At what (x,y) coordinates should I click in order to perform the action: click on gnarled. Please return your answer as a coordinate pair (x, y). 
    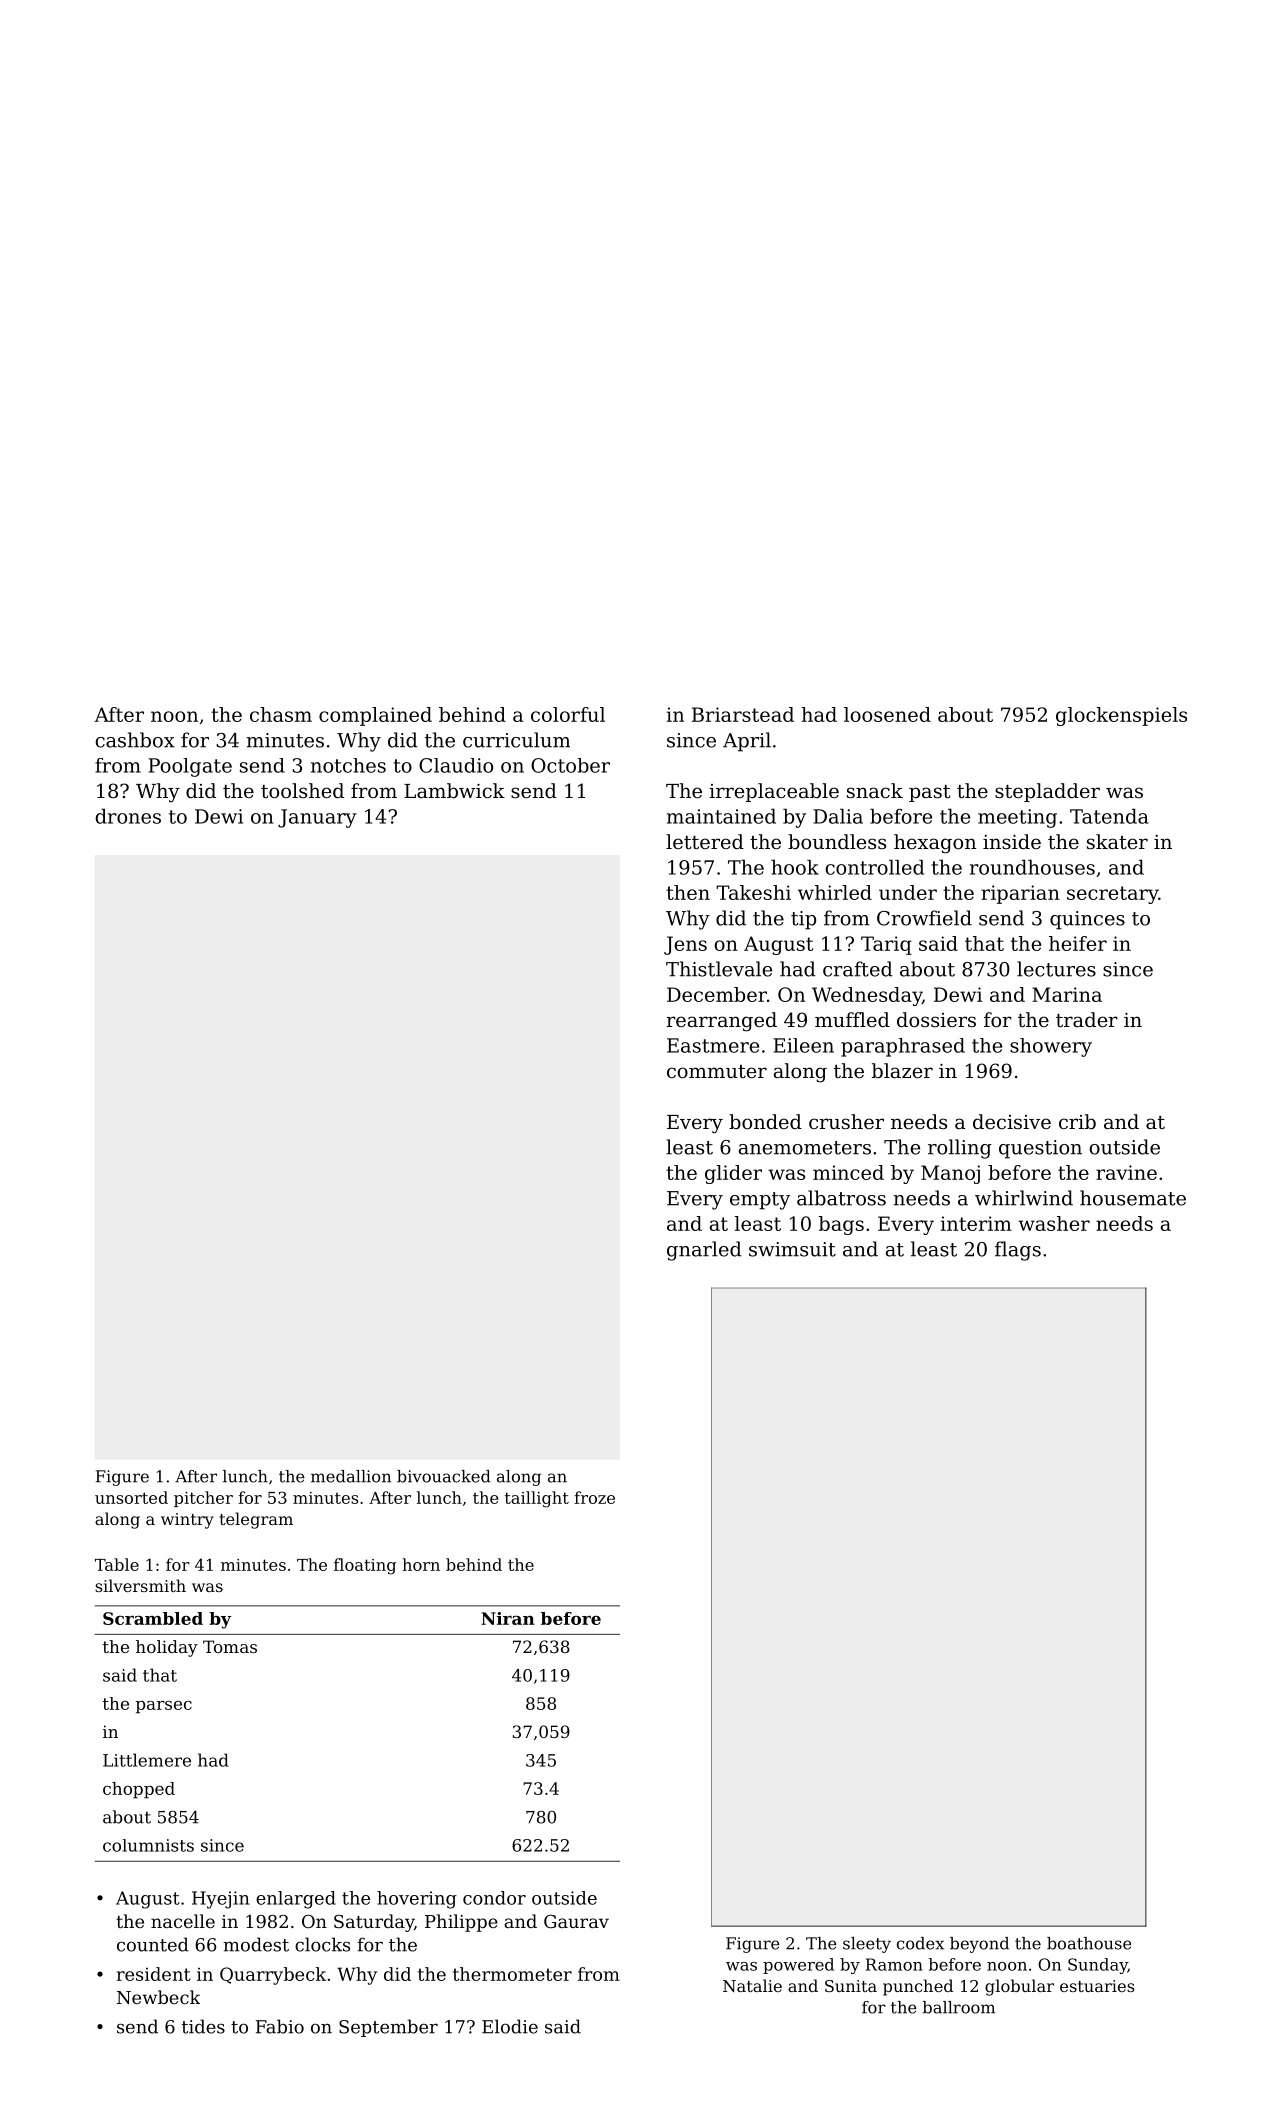
    Looking at the image, I should click on (704, 1251).
